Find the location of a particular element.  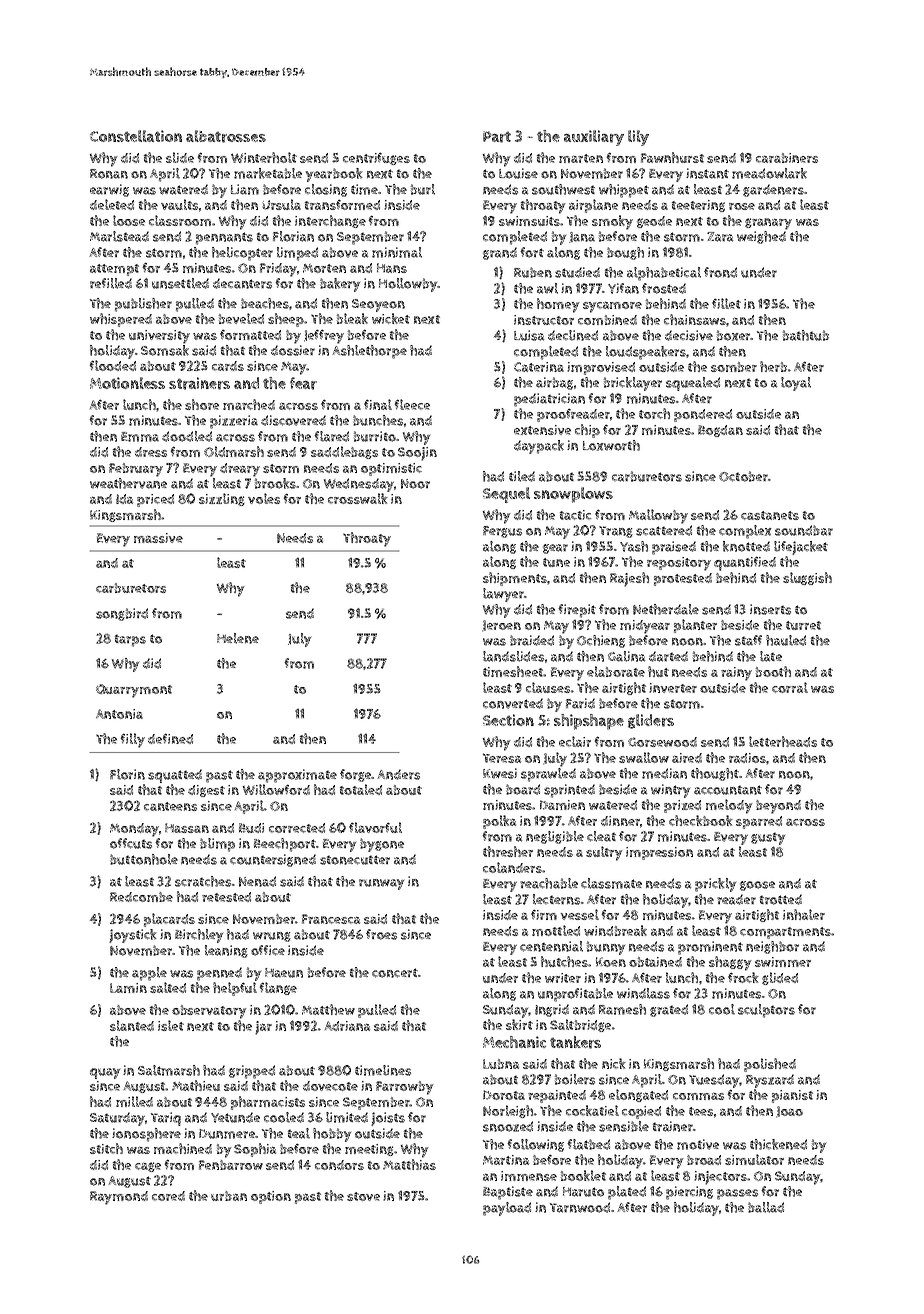

centrifuges is located at coordinates (376, 158).
